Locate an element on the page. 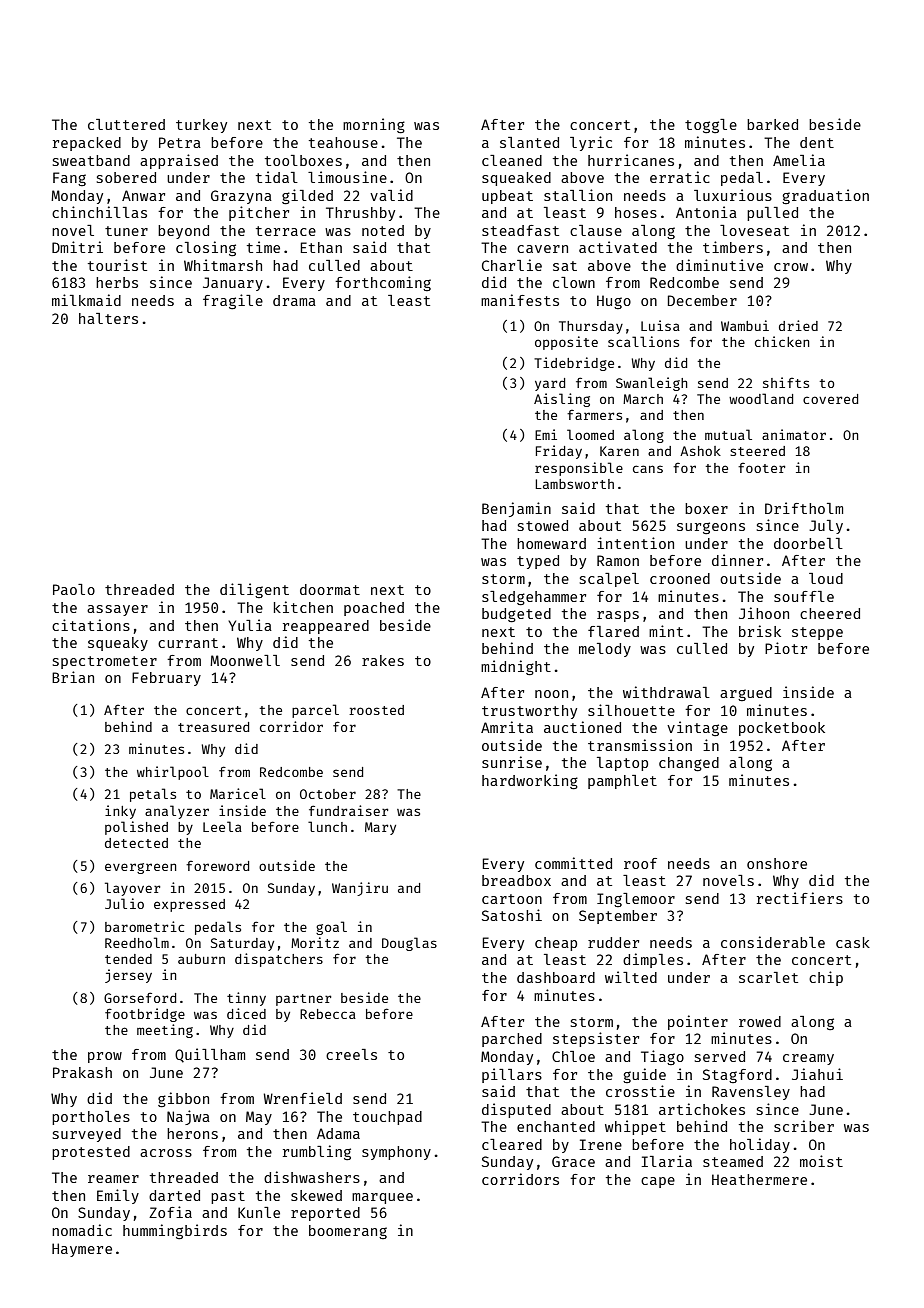  Piotr is located at coordinates (786, 648).
